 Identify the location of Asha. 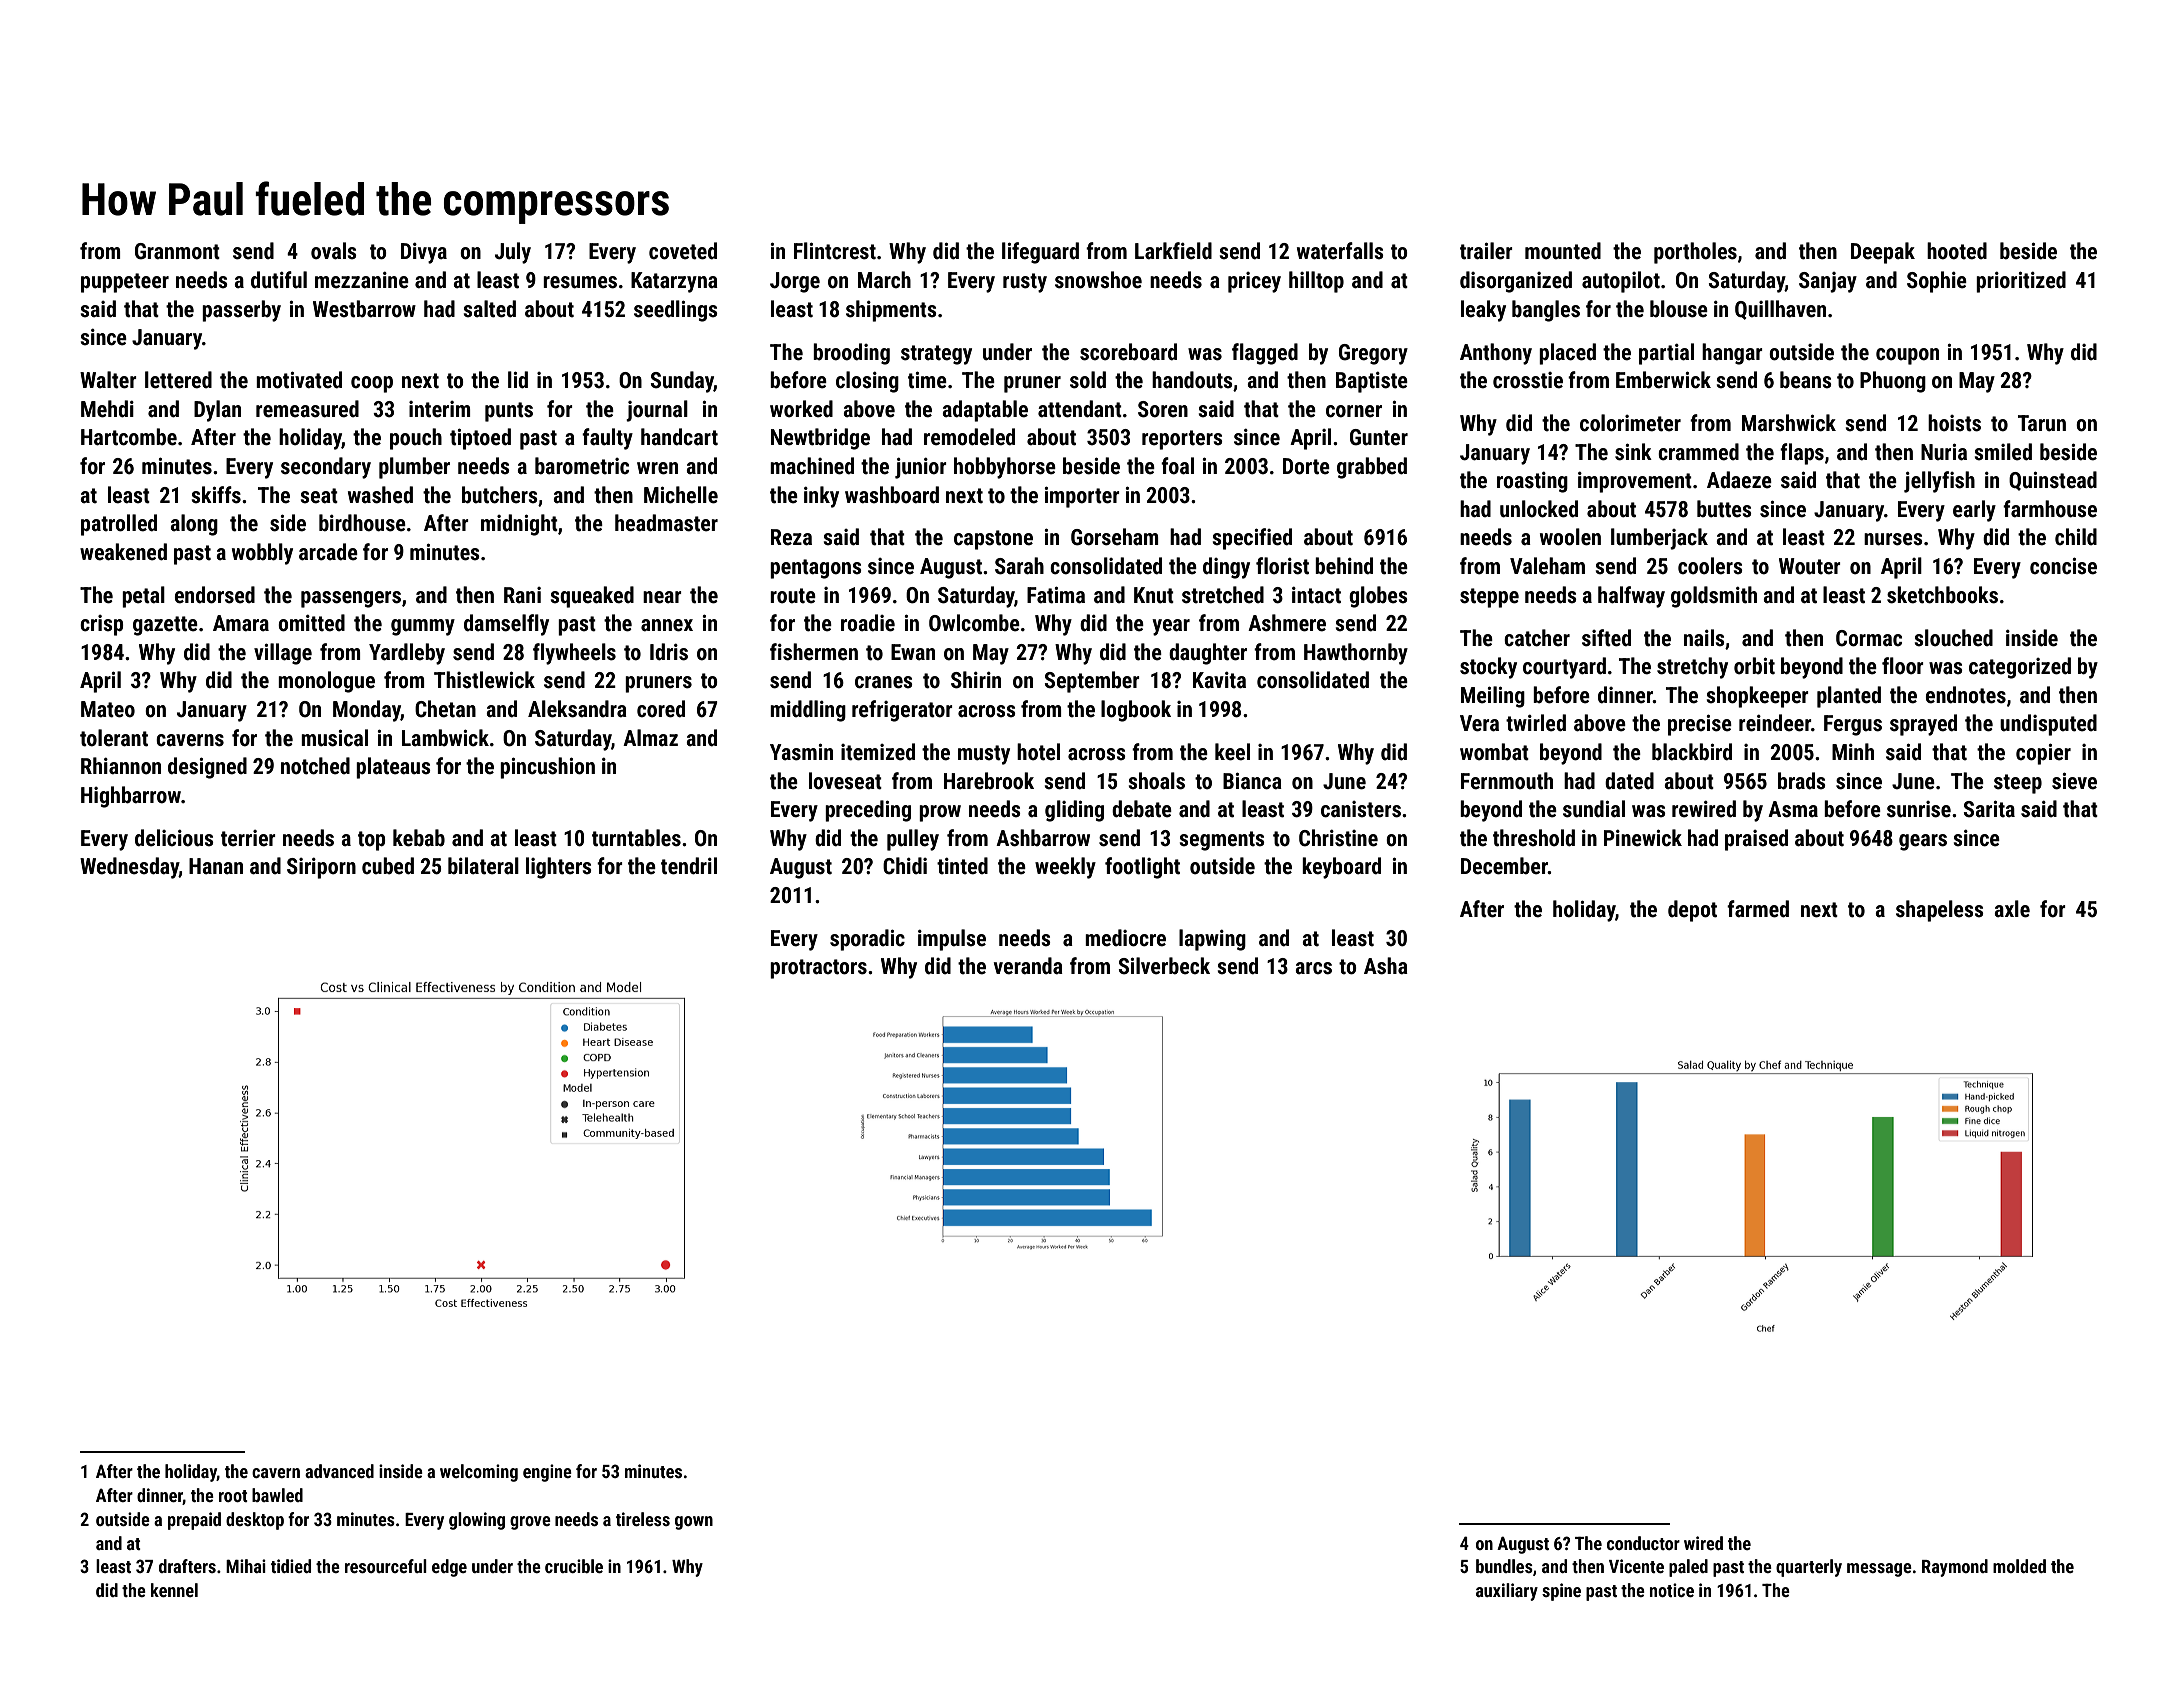
(1386, 966).
